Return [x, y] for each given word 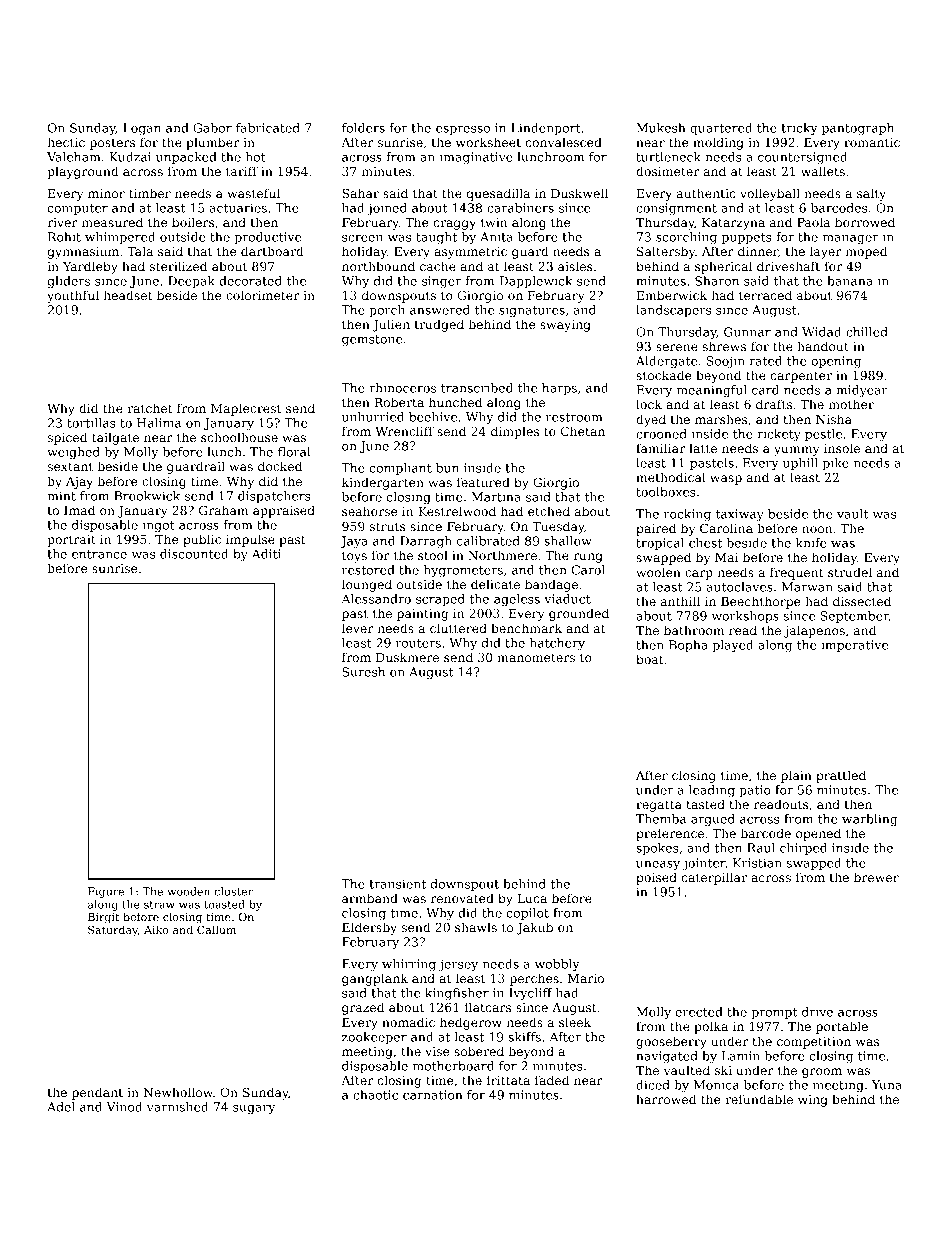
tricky [799, 129]
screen [362, 238]
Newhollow [178, 1092]
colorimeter [262, 295]
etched [549, 511]
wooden [188, 891]
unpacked [186, 158]
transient [397, 884]
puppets [747, 238]
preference [670, 834]
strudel [850, 572]
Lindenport [546, 129]
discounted [194, 554]
